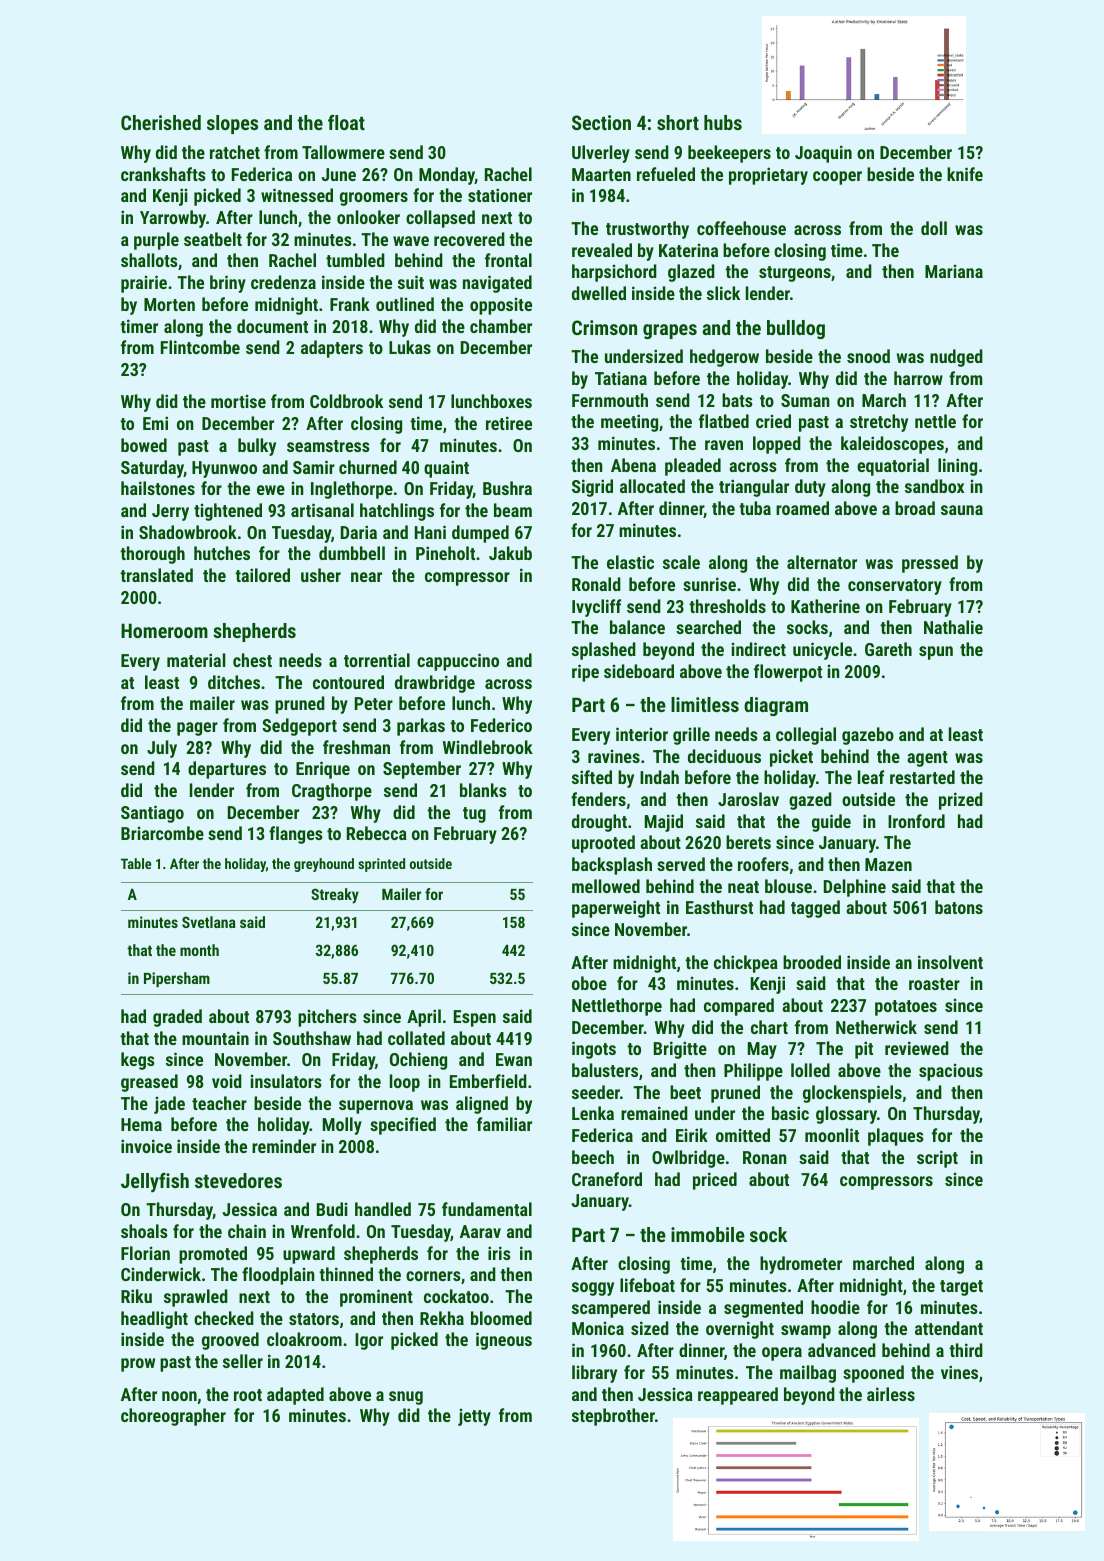 This document has width=1104, height=1561. Describe the element at coordinates (823, 154) in the document. I see `Joaquin` at that location.
